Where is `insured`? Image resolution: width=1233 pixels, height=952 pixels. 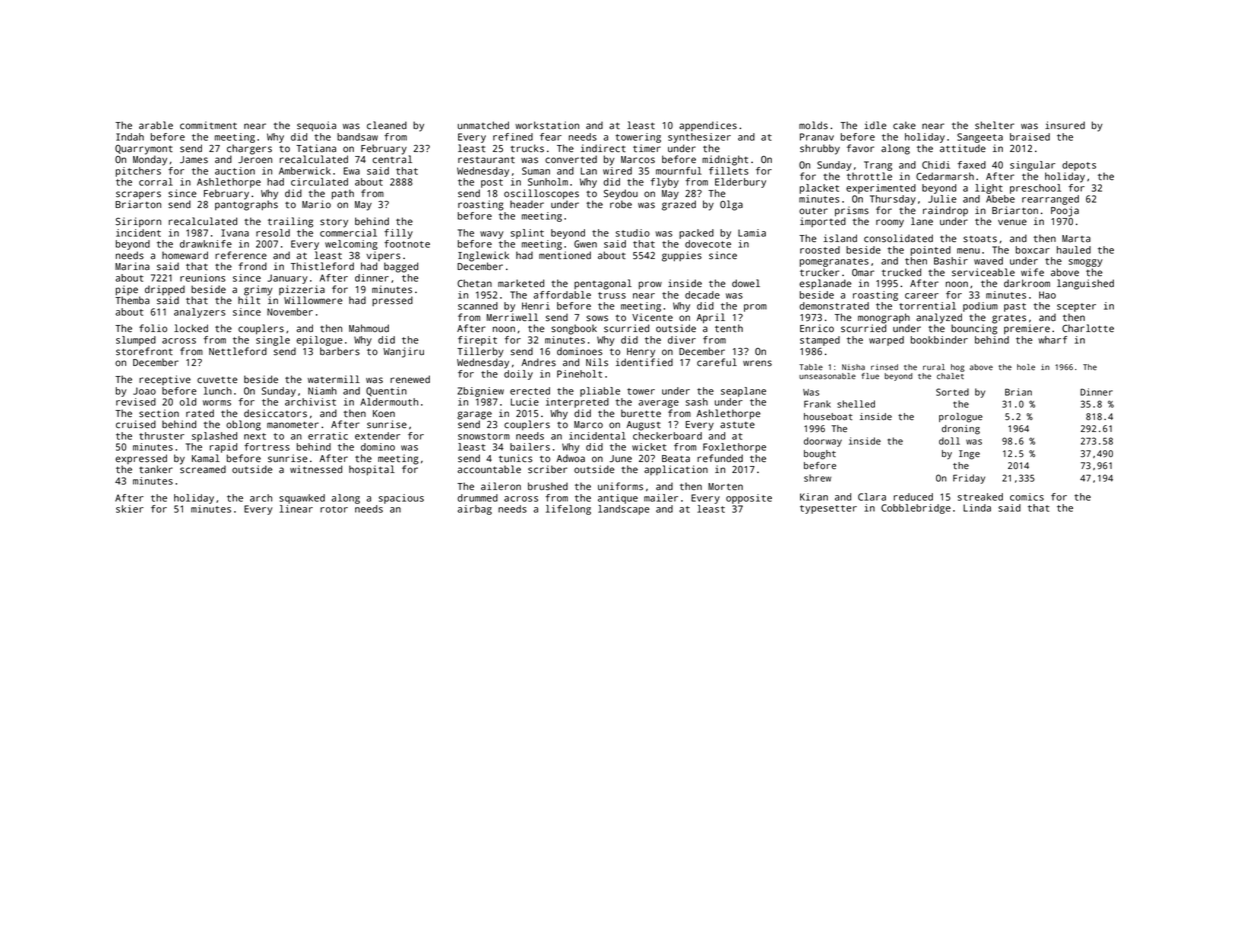
insured is located at coordinates (1065, 125).
